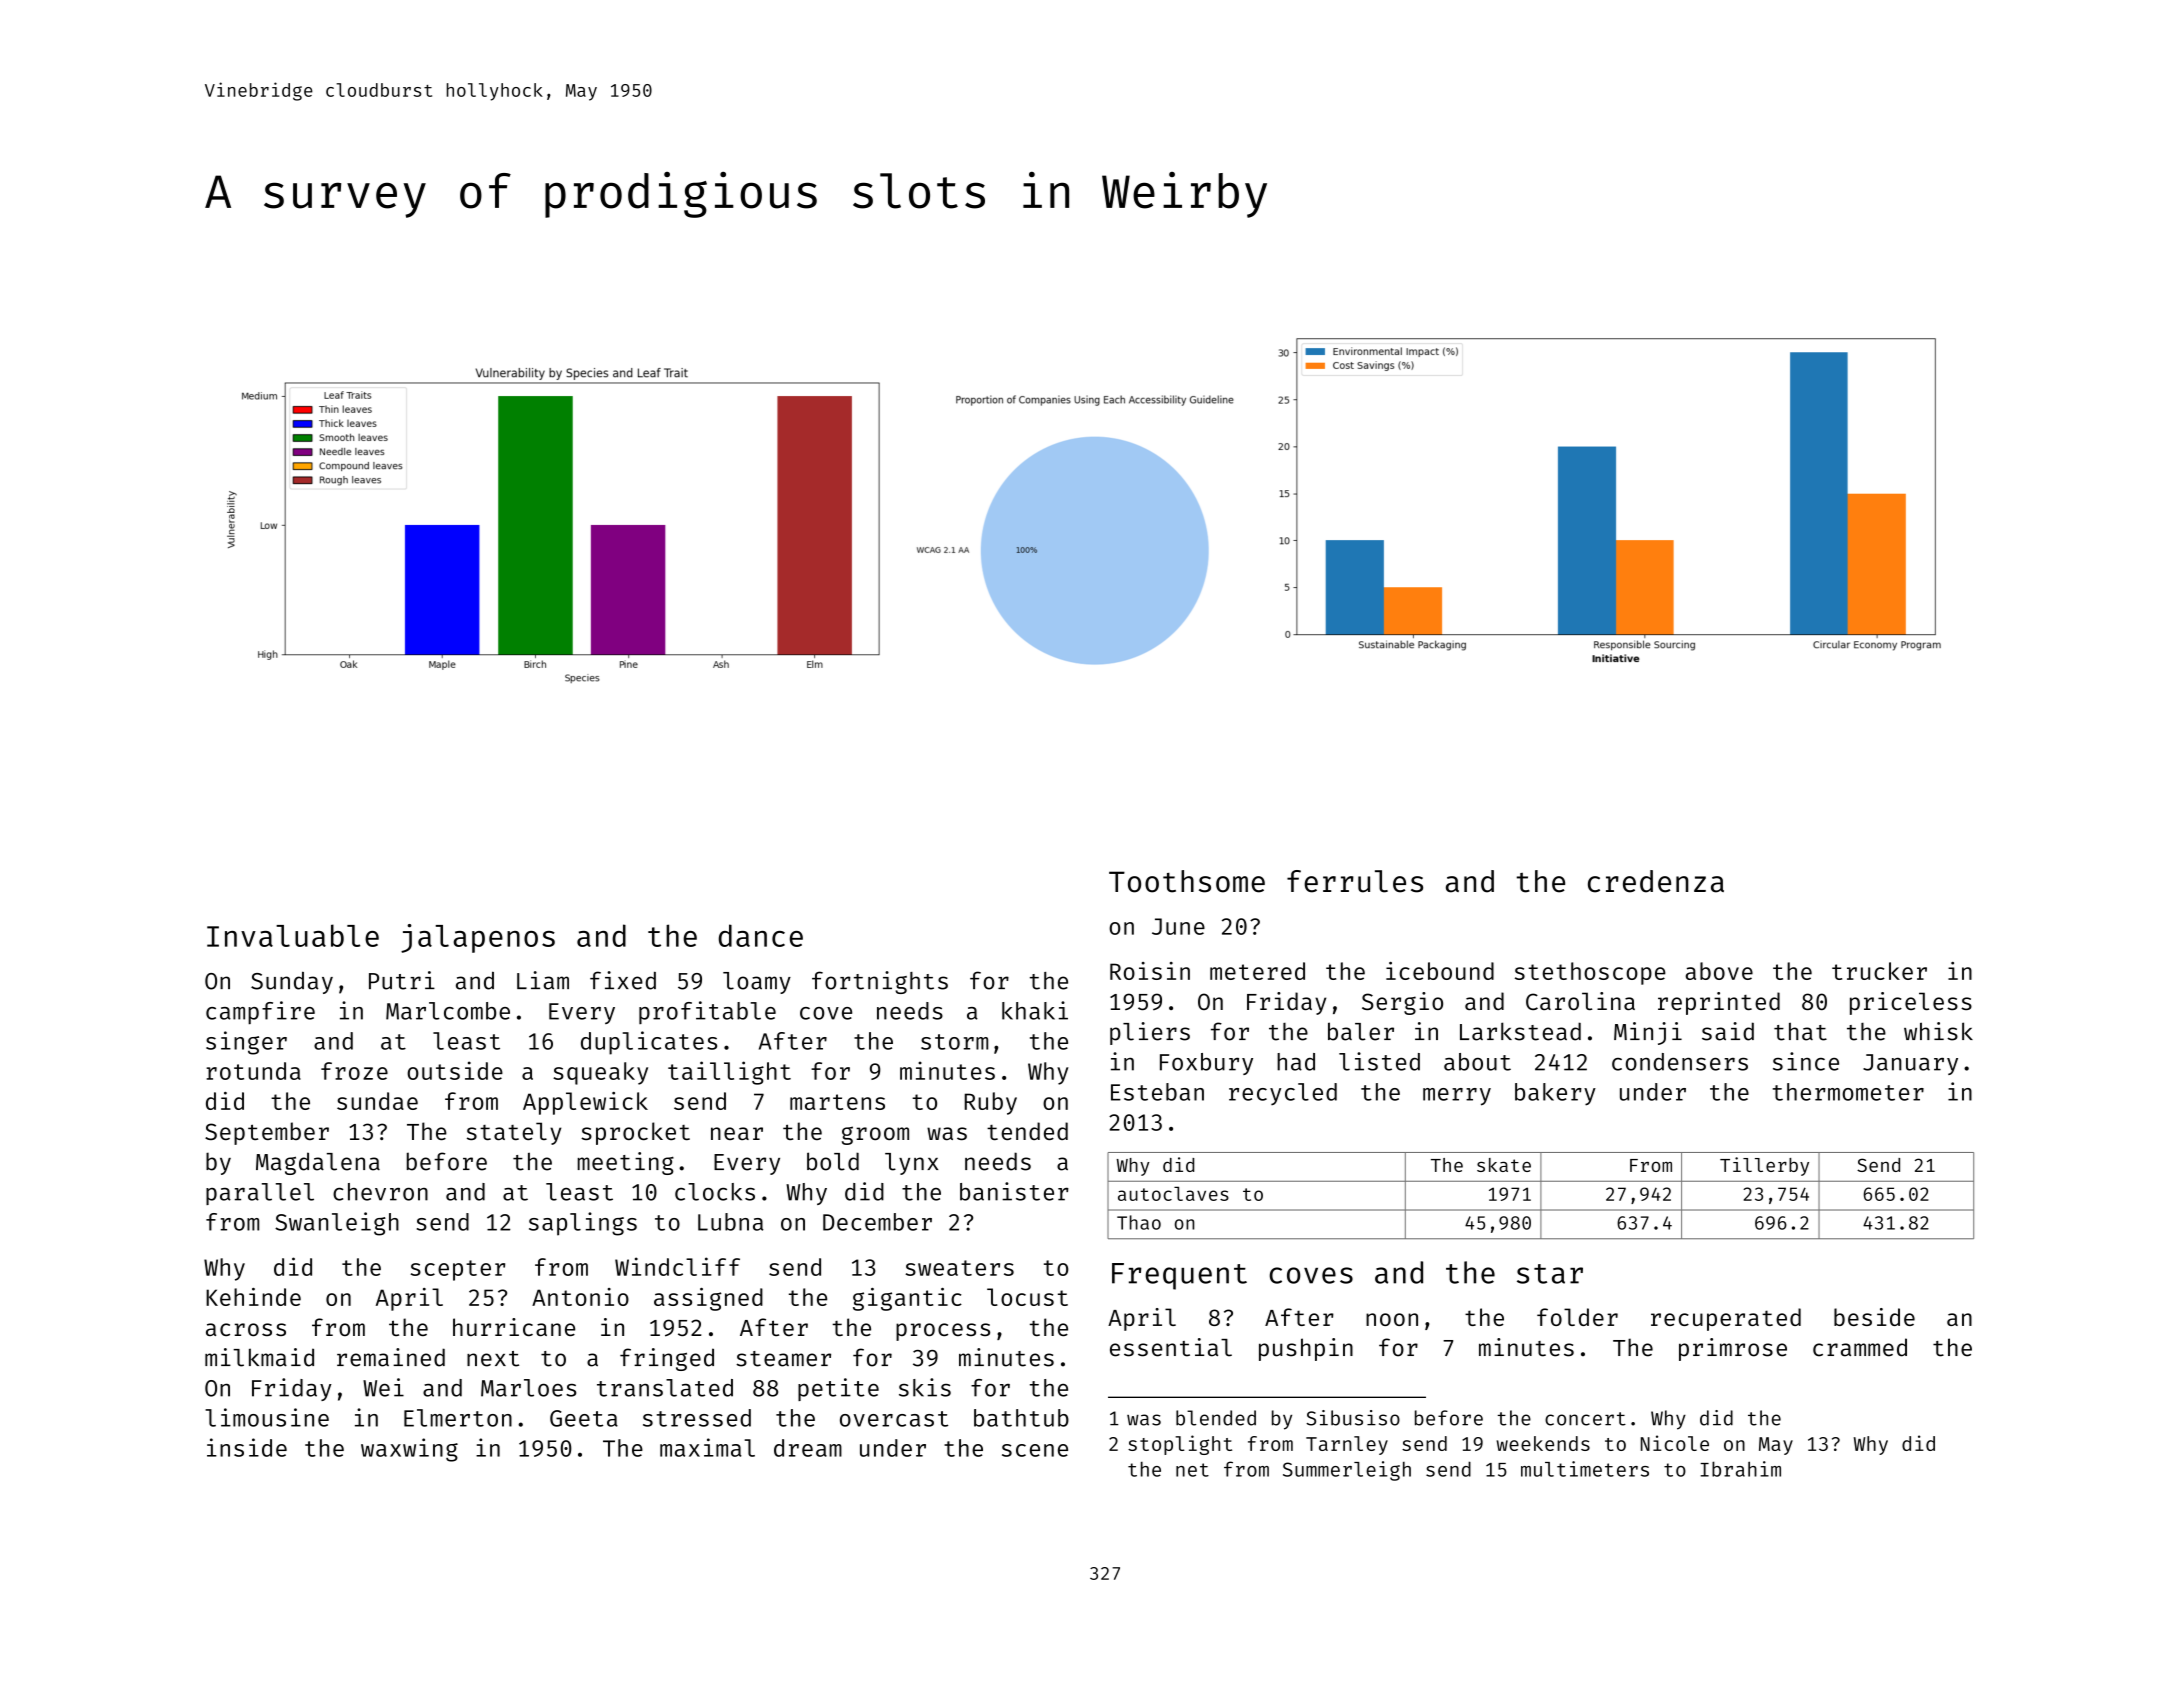 This page has height=1683, width=2178. I want to click on waxwing, so click(409, 1450).
